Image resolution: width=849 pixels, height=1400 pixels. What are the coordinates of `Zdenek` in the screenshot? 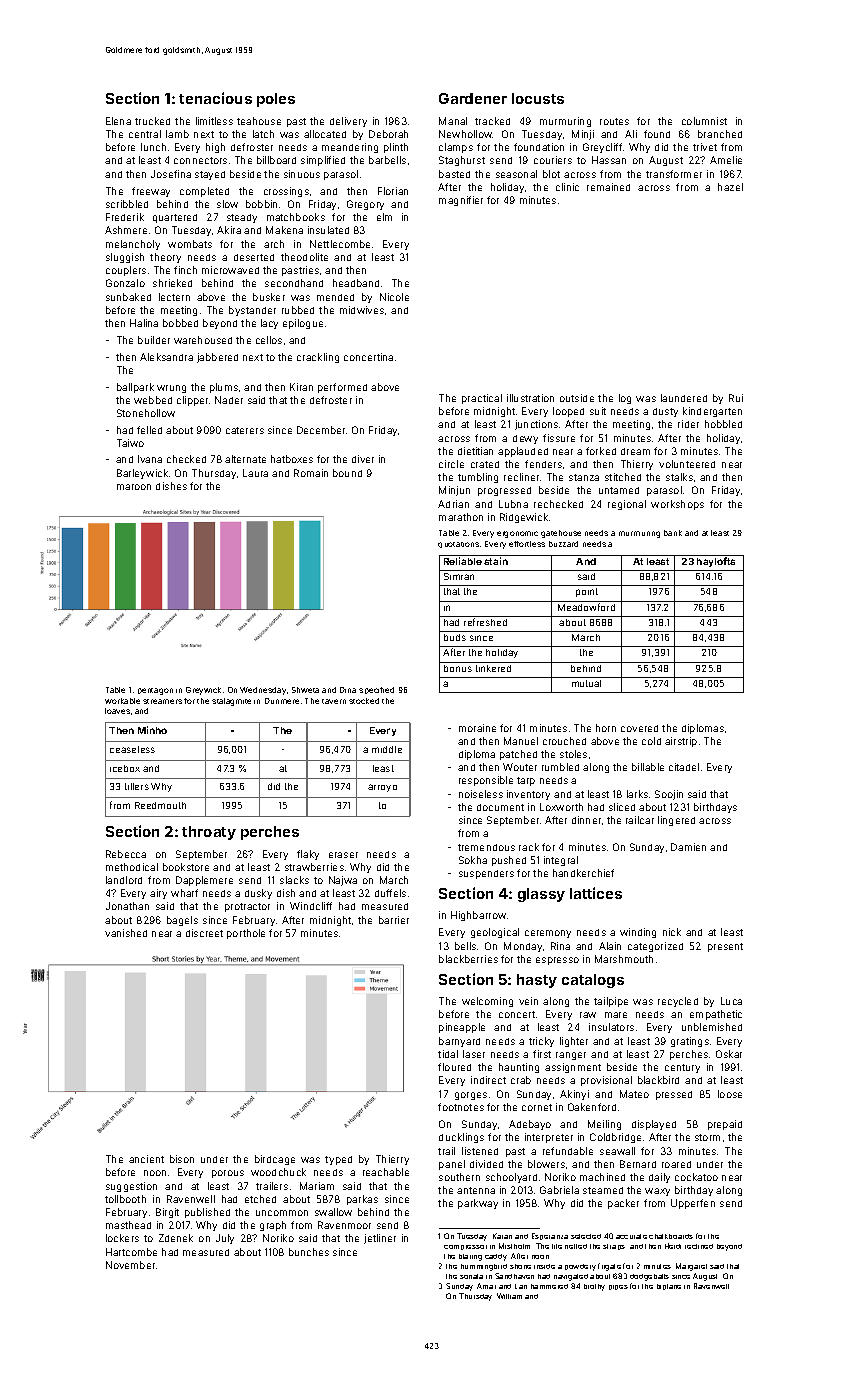 It's located at (176, 1238).
